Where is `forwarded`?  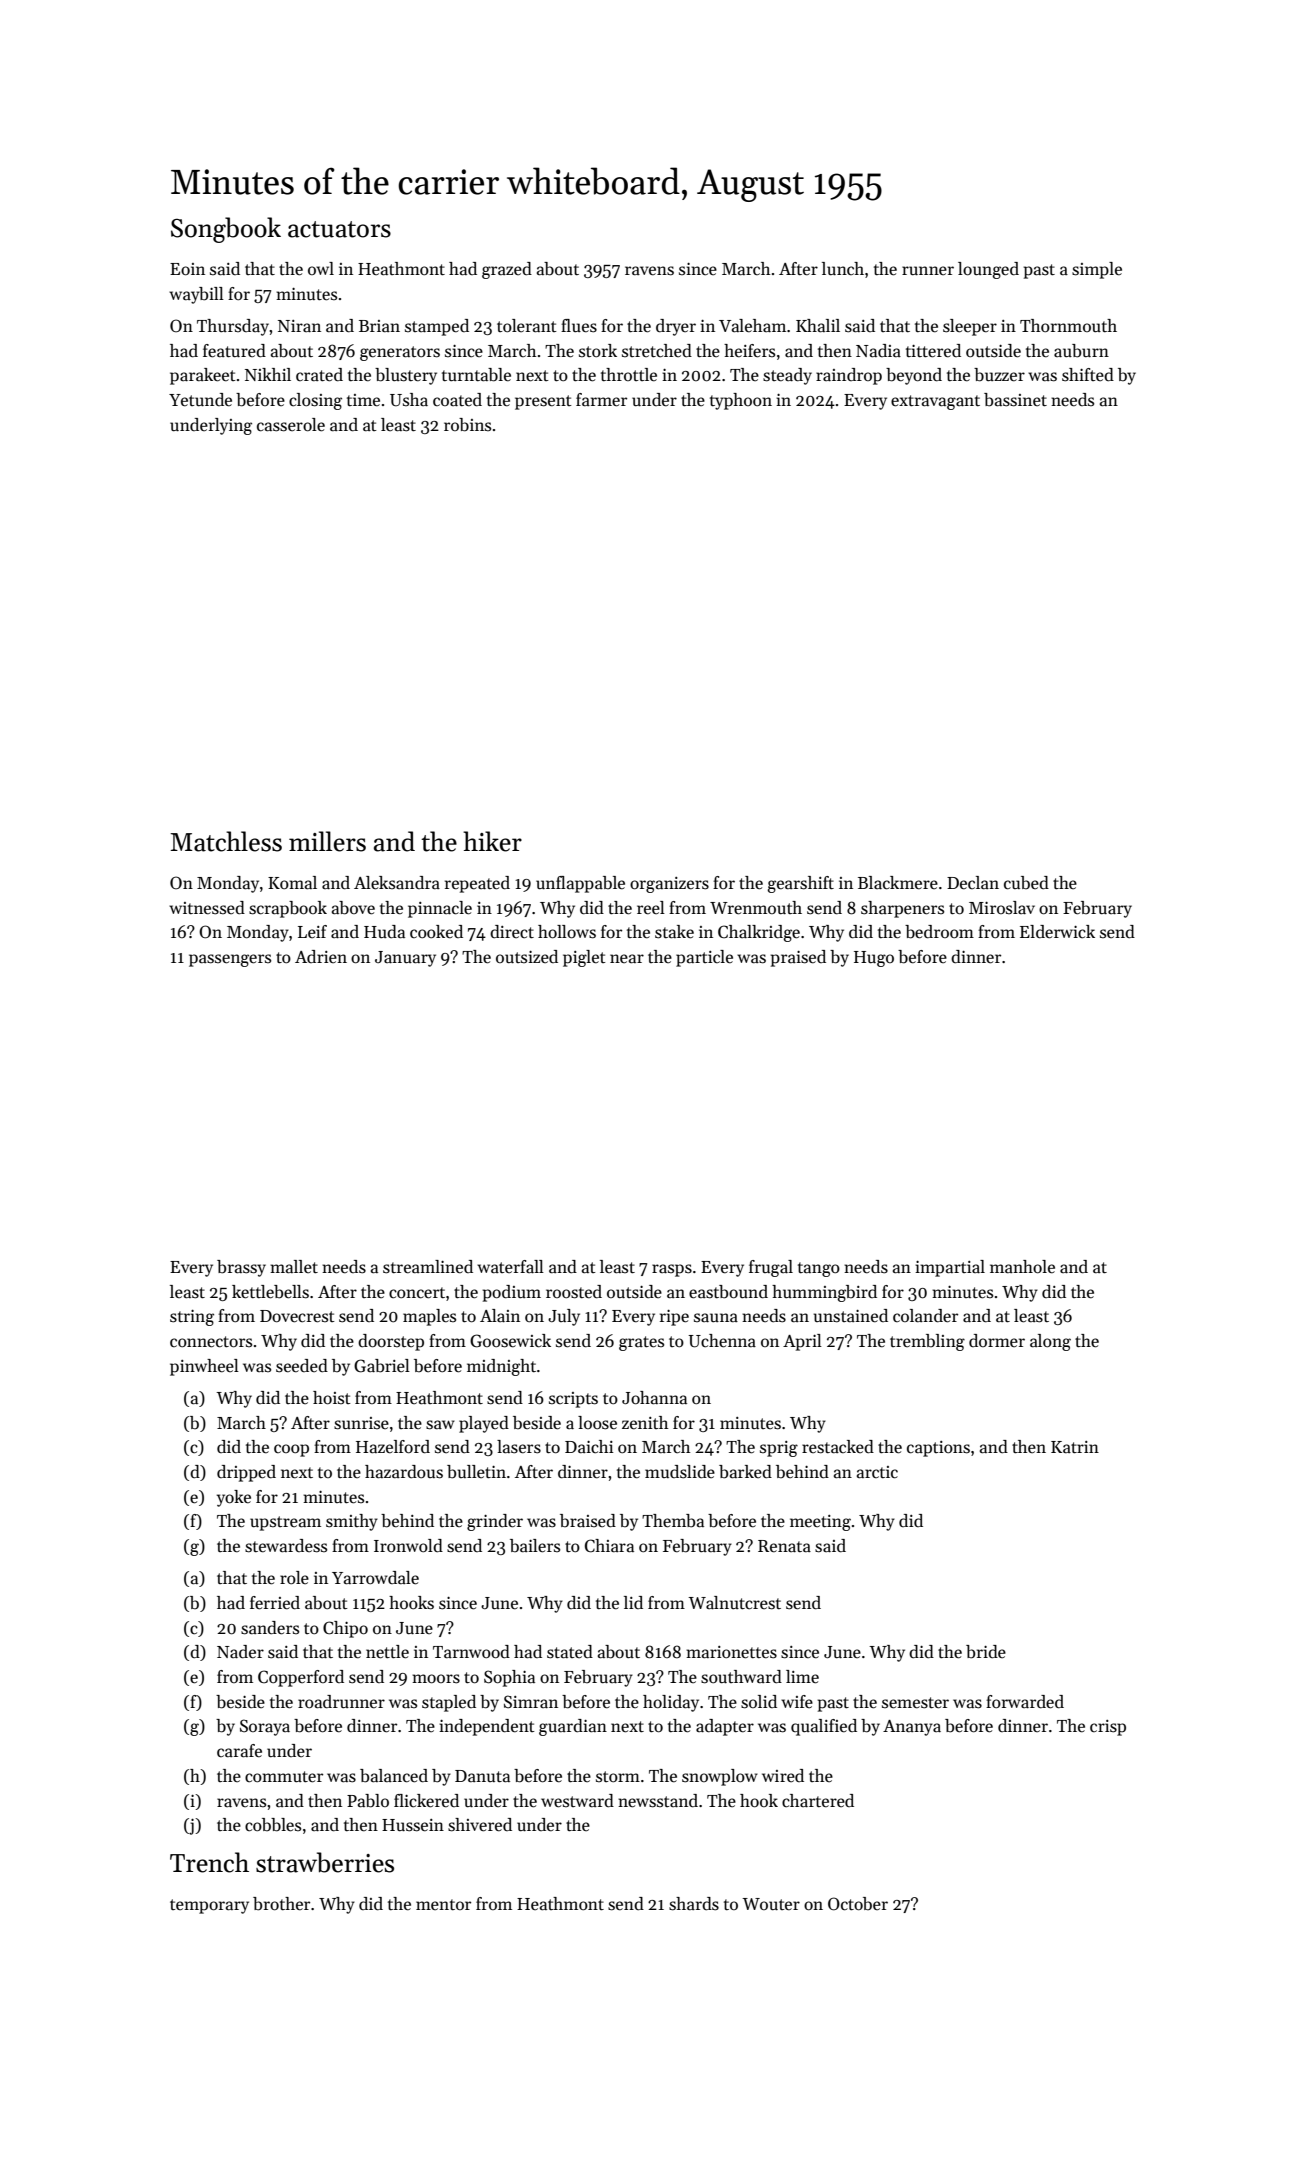 forwarded is located at coordinates (1025, 1702).
